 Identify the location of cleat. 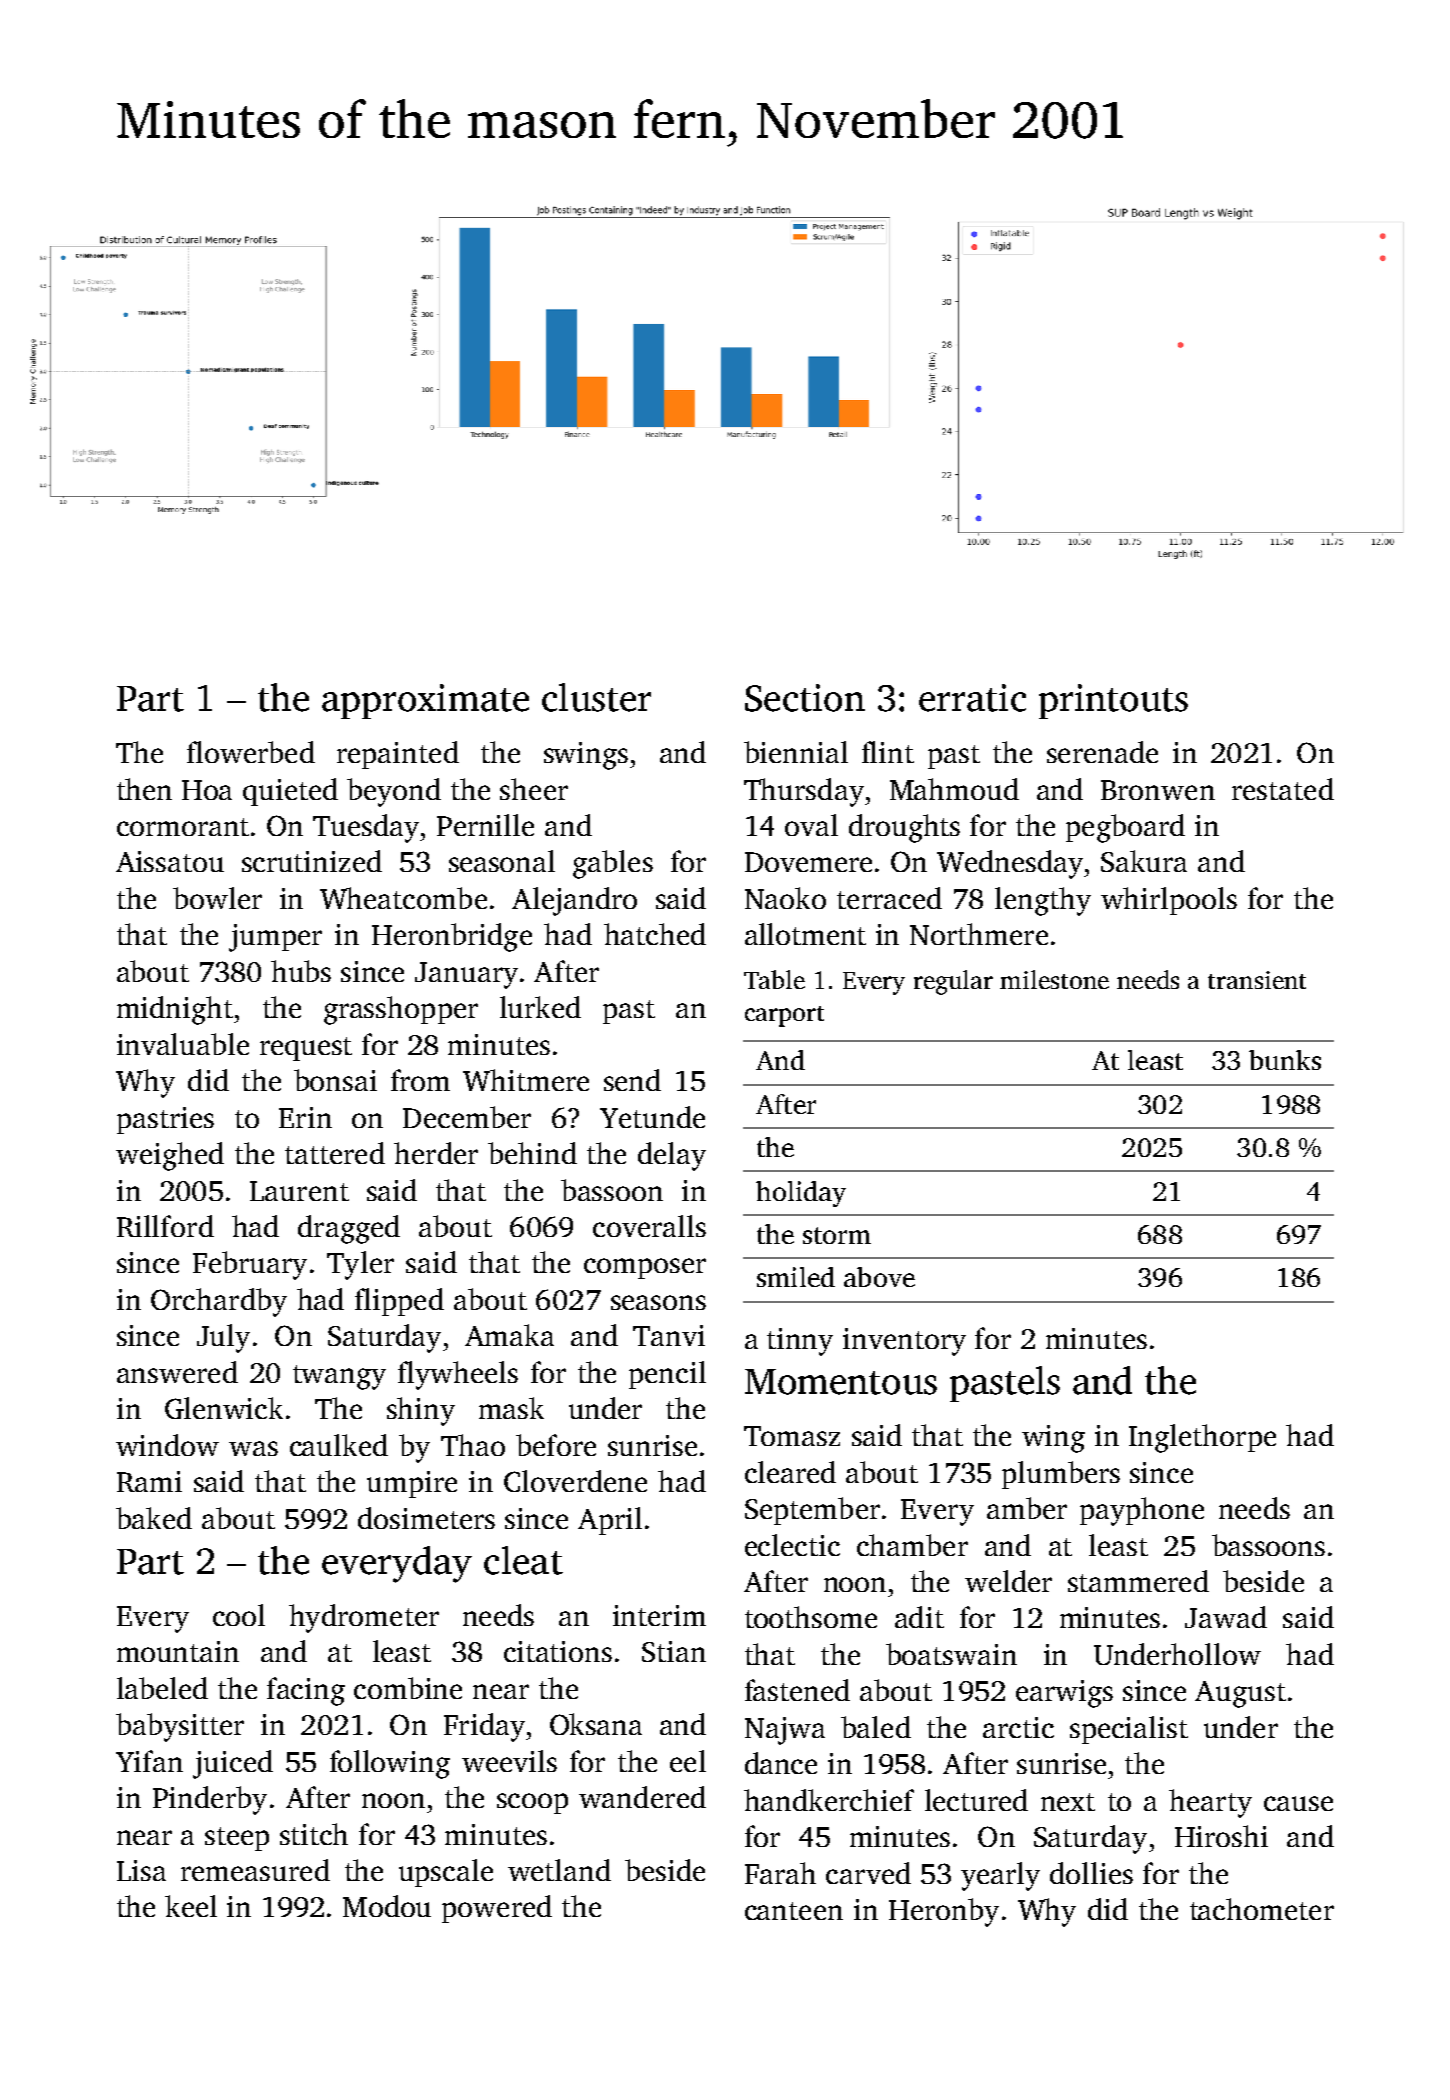
(523, 1560).
